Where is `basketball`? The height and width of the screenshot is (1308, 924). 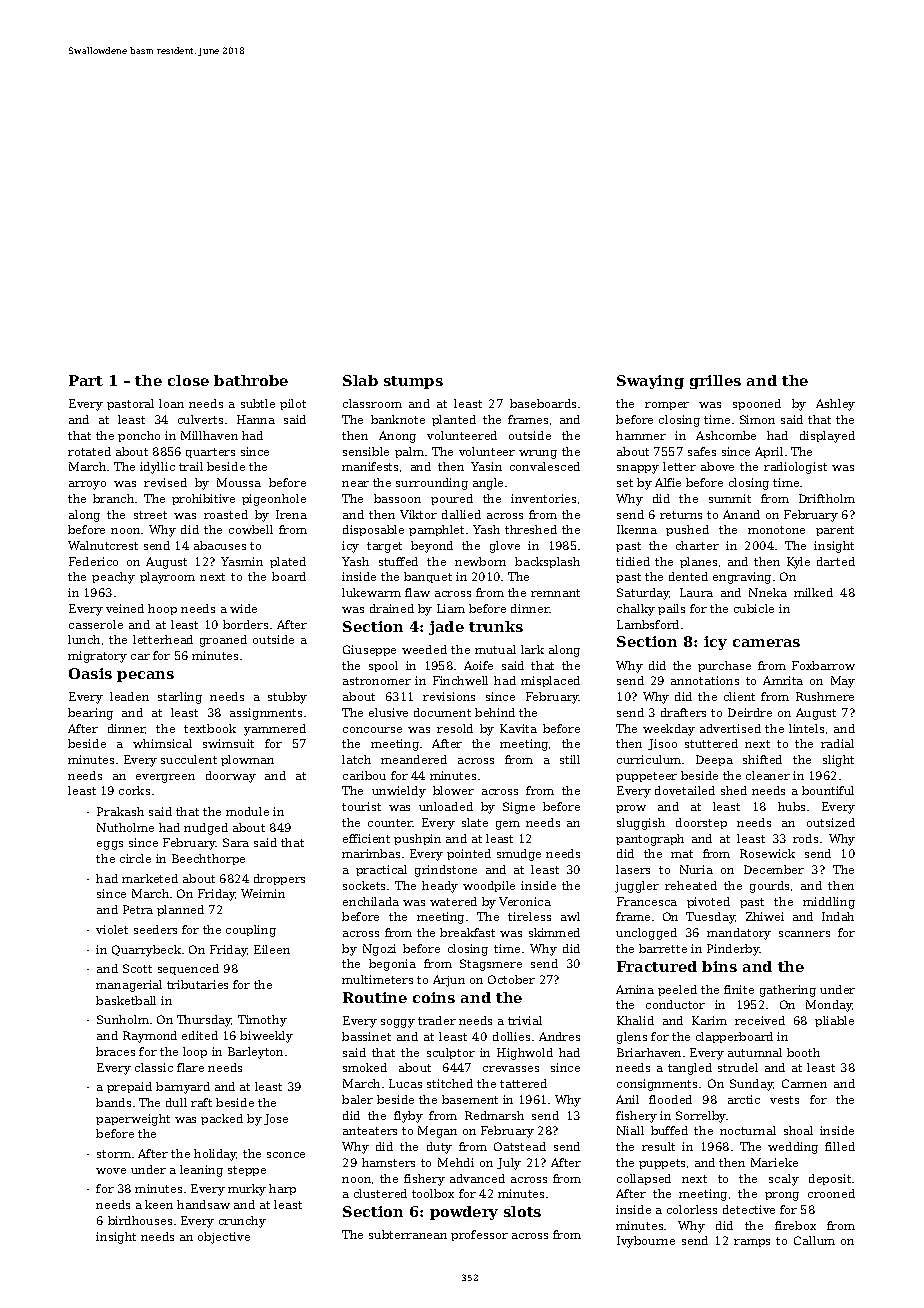 basketball is located at coordinates (126, 1000).
